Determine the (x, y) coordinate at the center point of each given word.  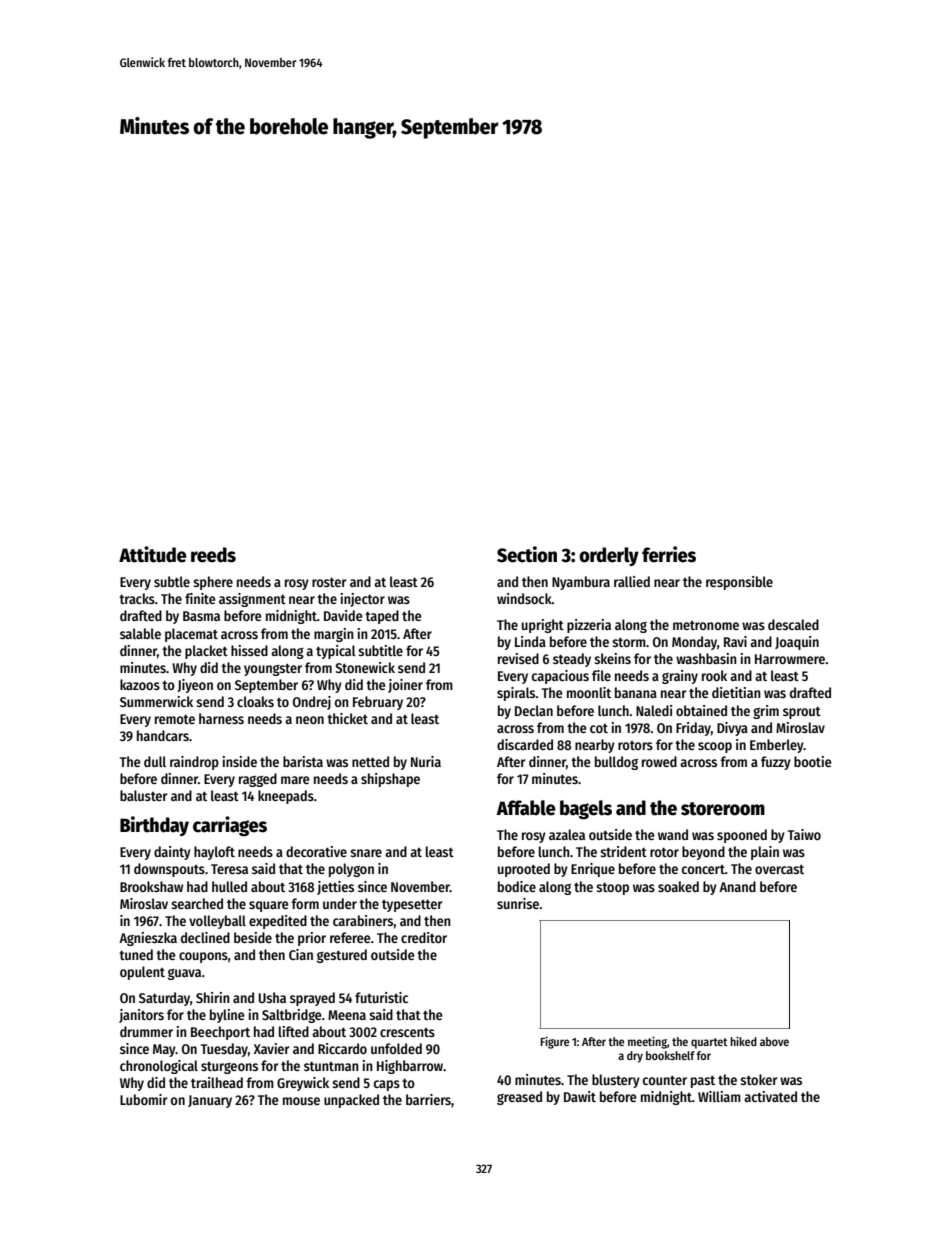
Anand (737, 886)
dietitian (736, 692)
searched (197, 903)
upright (543, 626)
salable (140, 633)
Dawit (580, 1096)
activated (770, 1096)
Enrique (593, 870)
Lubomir (144, 1099)
